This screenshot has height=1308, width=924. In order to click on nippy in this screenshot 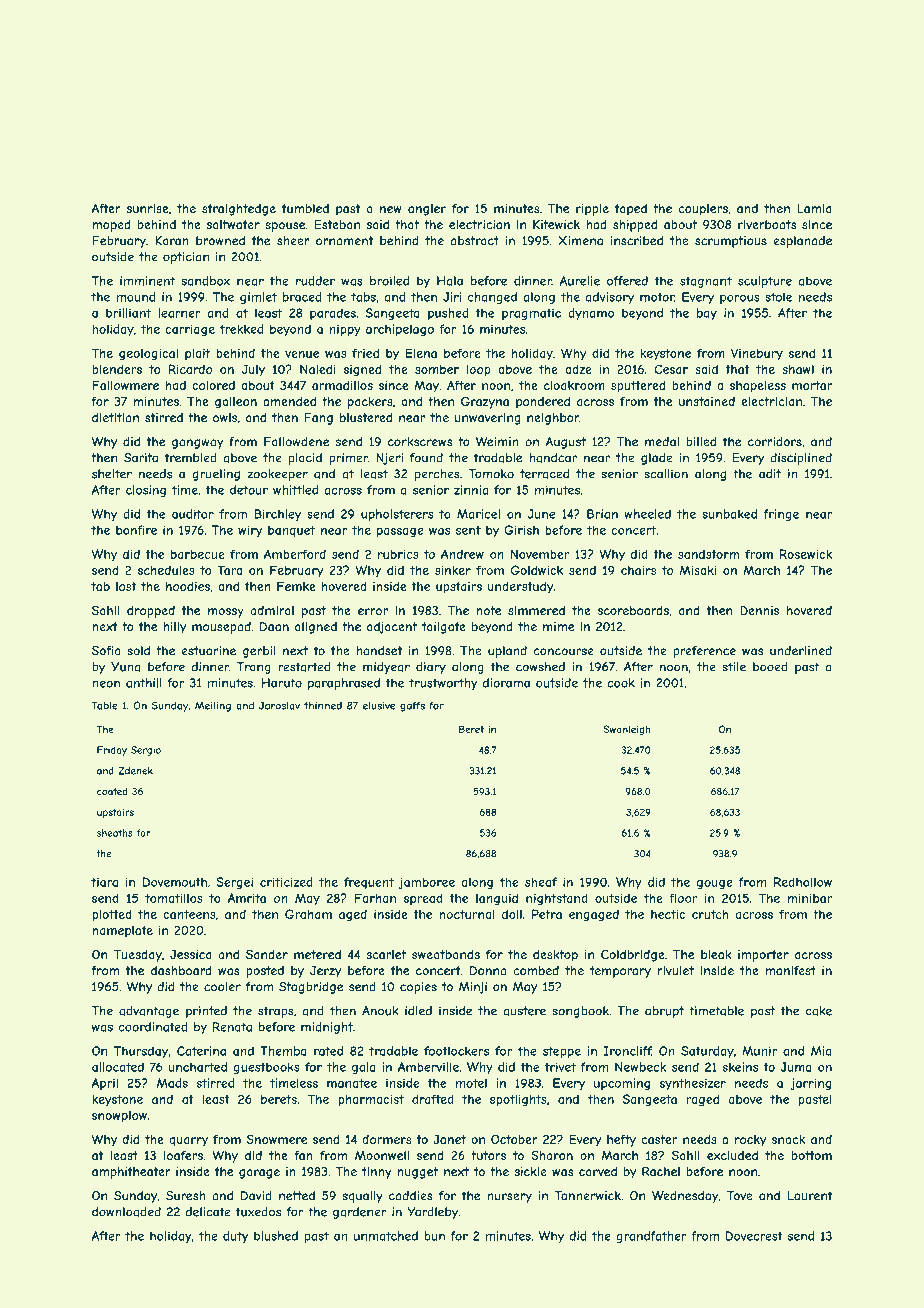, I will do `click(345, 330)`.
